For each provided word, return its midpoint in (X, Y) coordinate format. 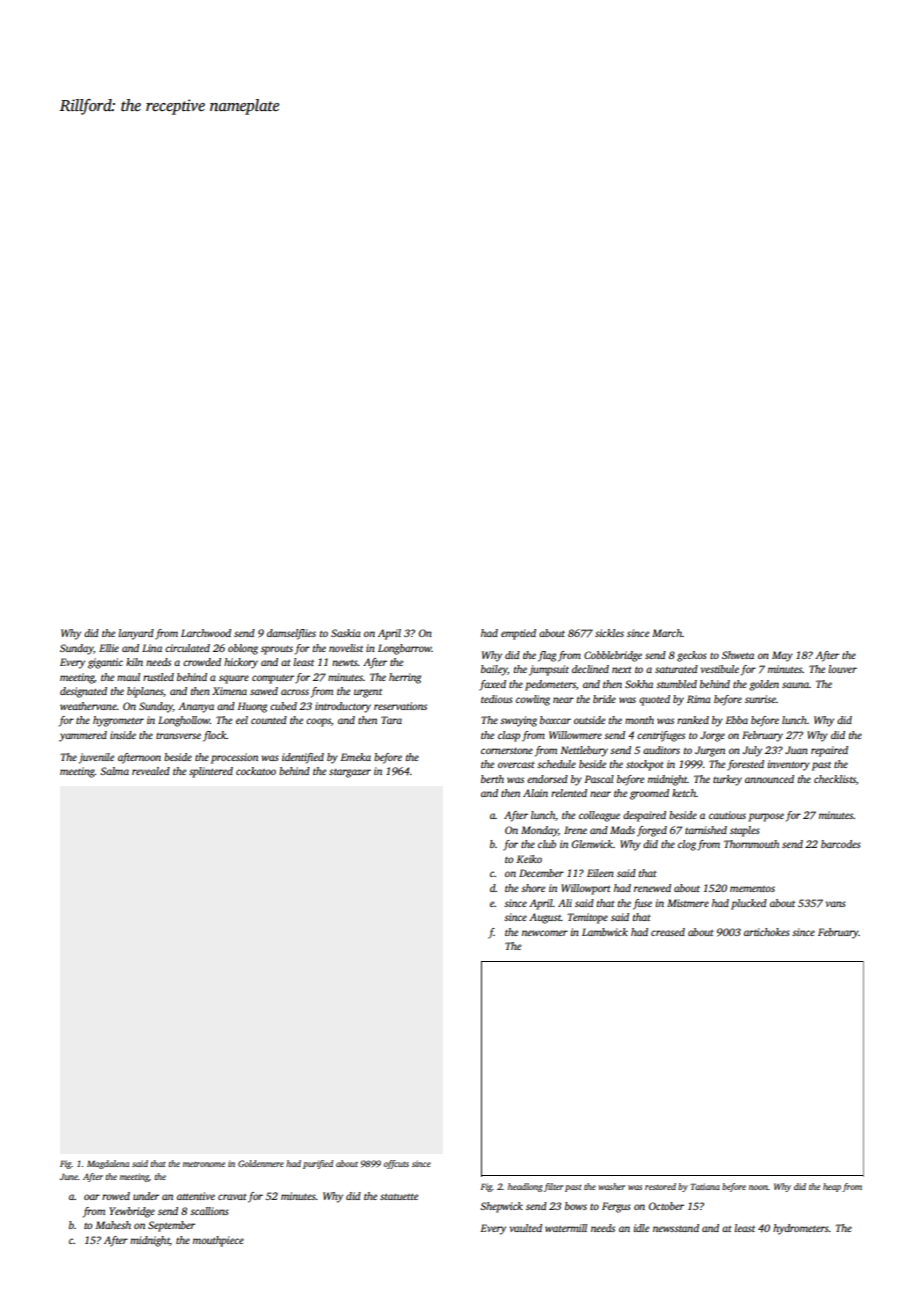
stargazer (350, 773)
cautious (727, 815)
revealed (151, 771)
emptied (518, 634)
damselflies (291, 634)
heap (832, 1187)
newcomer (545, 933)
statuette (399, 1197)
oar (92, 1197)
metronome (204, 1164)
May (782, 656)
